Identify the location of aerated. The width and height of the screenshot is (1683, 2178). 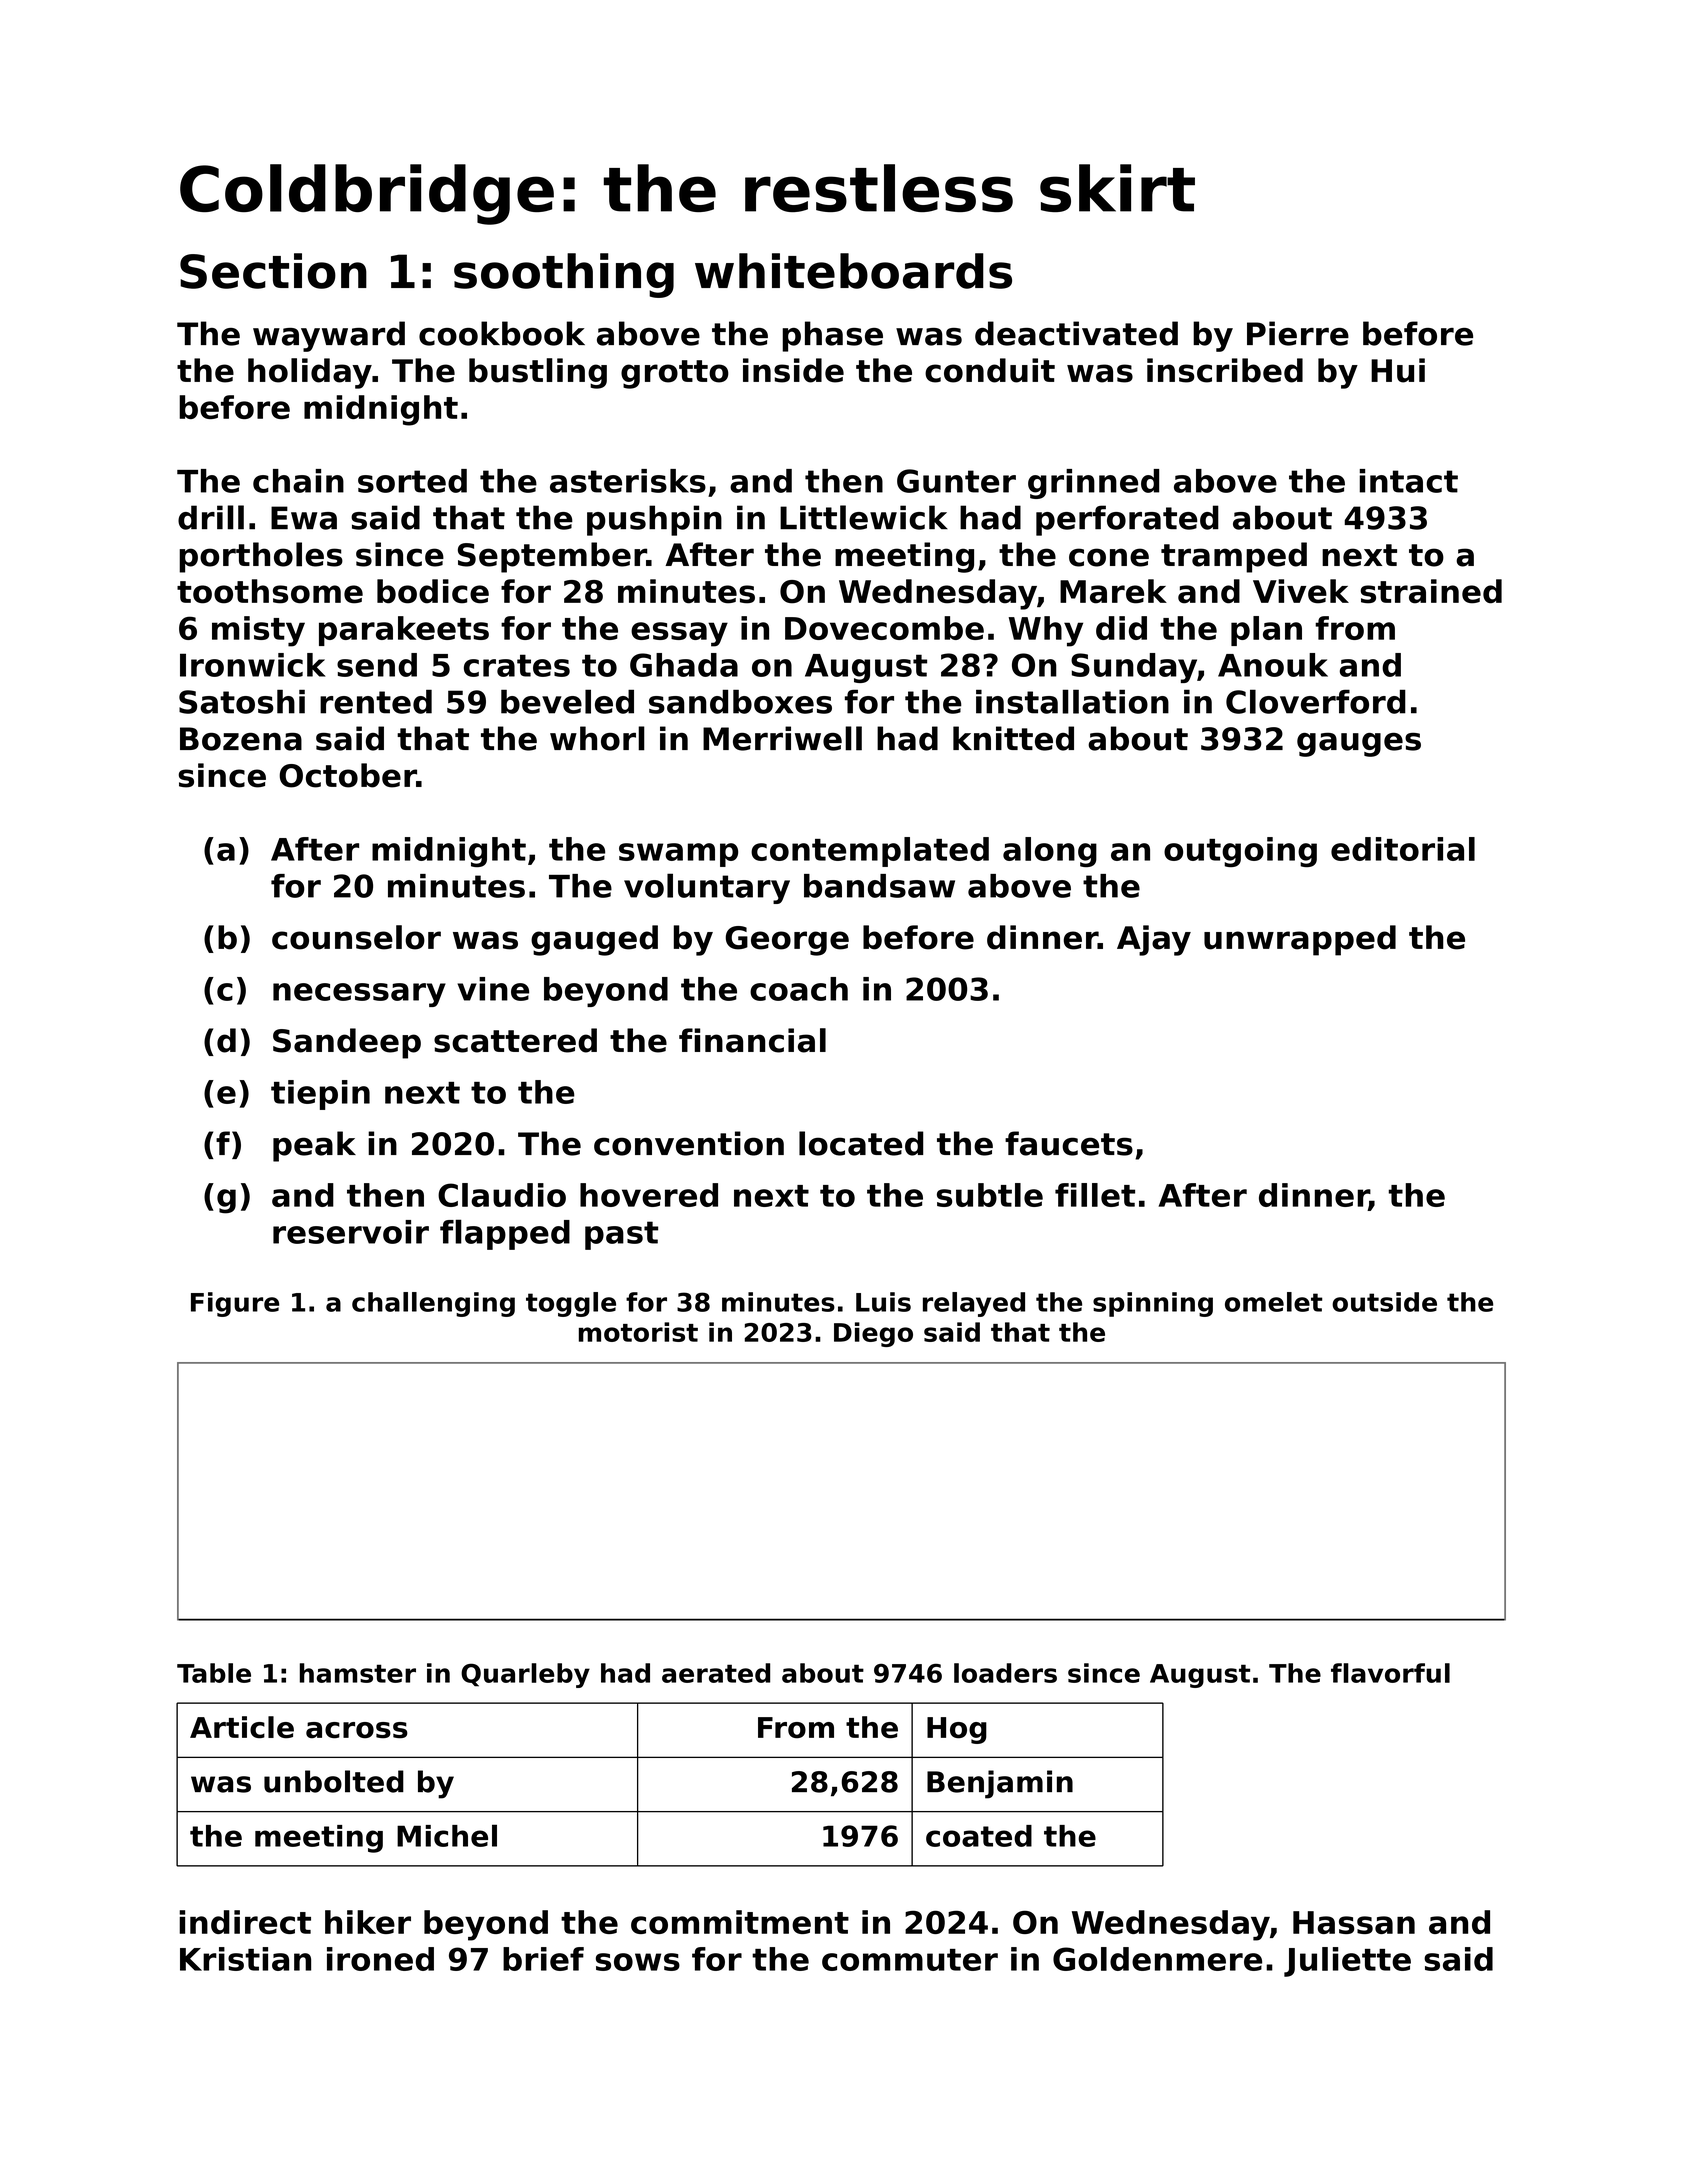
(716, 1673).
